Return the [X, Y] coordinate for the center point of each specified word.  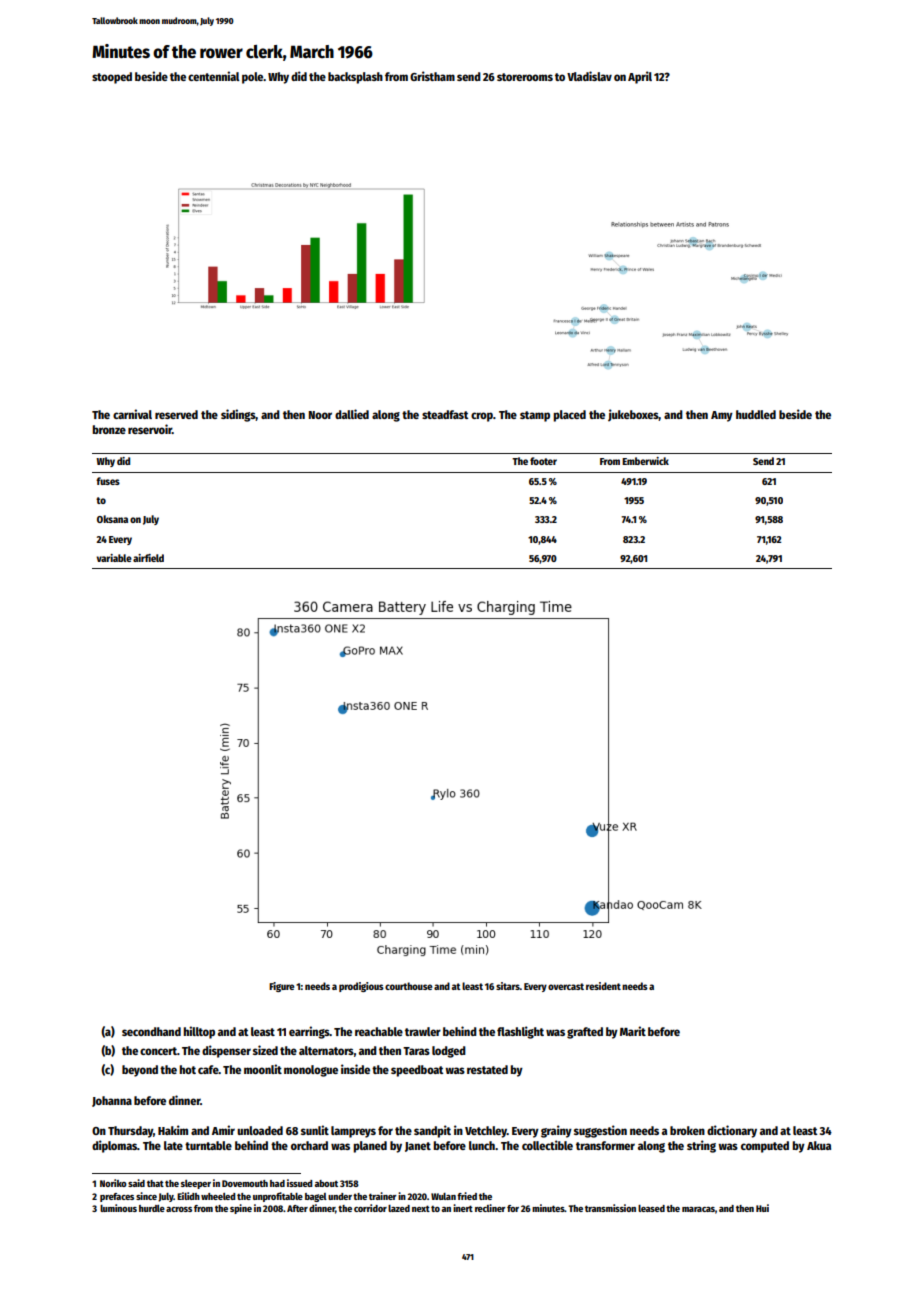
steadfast [445, 414]
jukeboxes [633, 415]
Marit [633, 1031]
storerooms [525, 77]
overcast [566, 986]
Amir [223, 1130]
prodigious [361, 987]
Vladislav [589, 76]
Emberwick [645, 461]
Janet [418, 1147]
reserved [176, 414]
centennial [214, 76]
